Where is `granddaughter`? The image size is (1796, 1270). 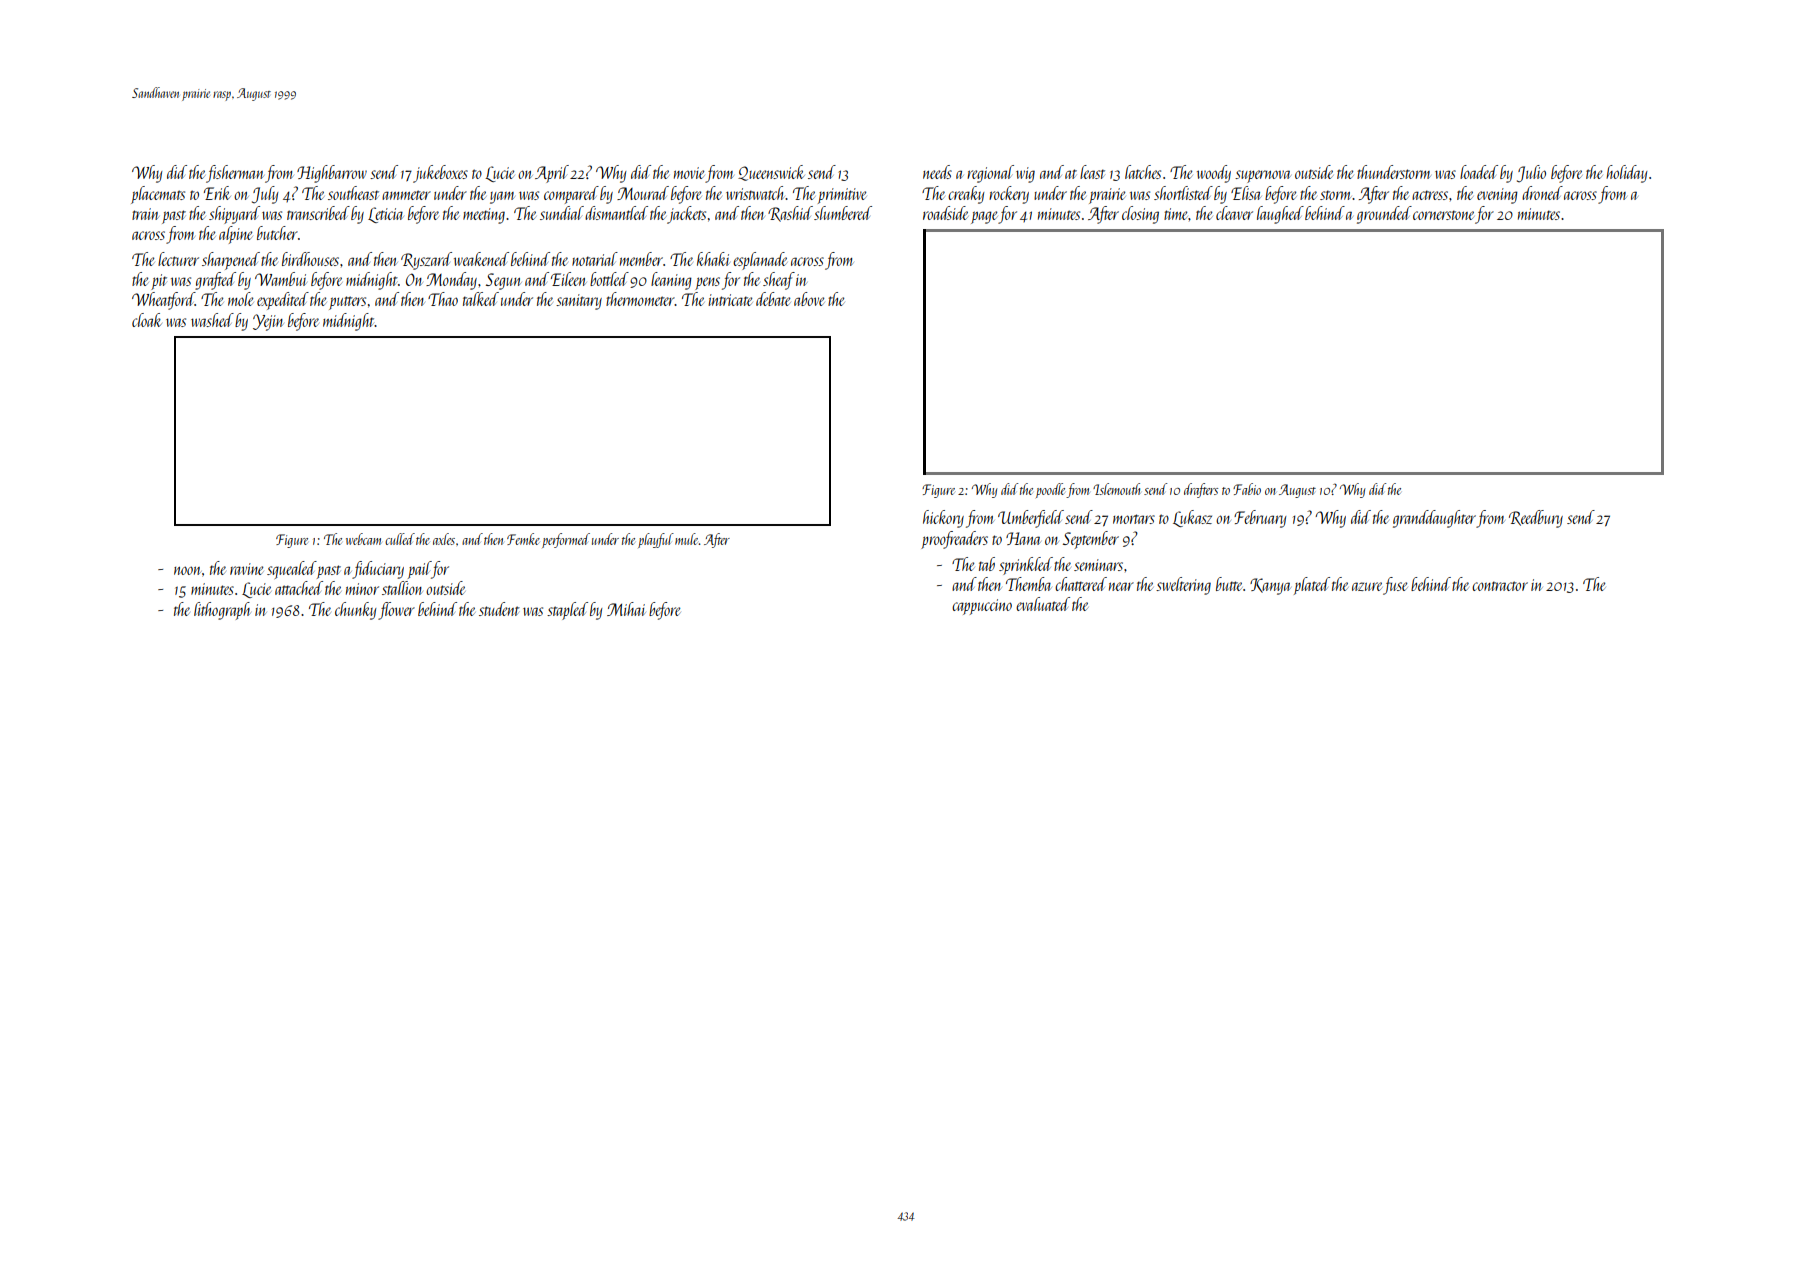 granddaughter is located at coordinates (1434, 519).
